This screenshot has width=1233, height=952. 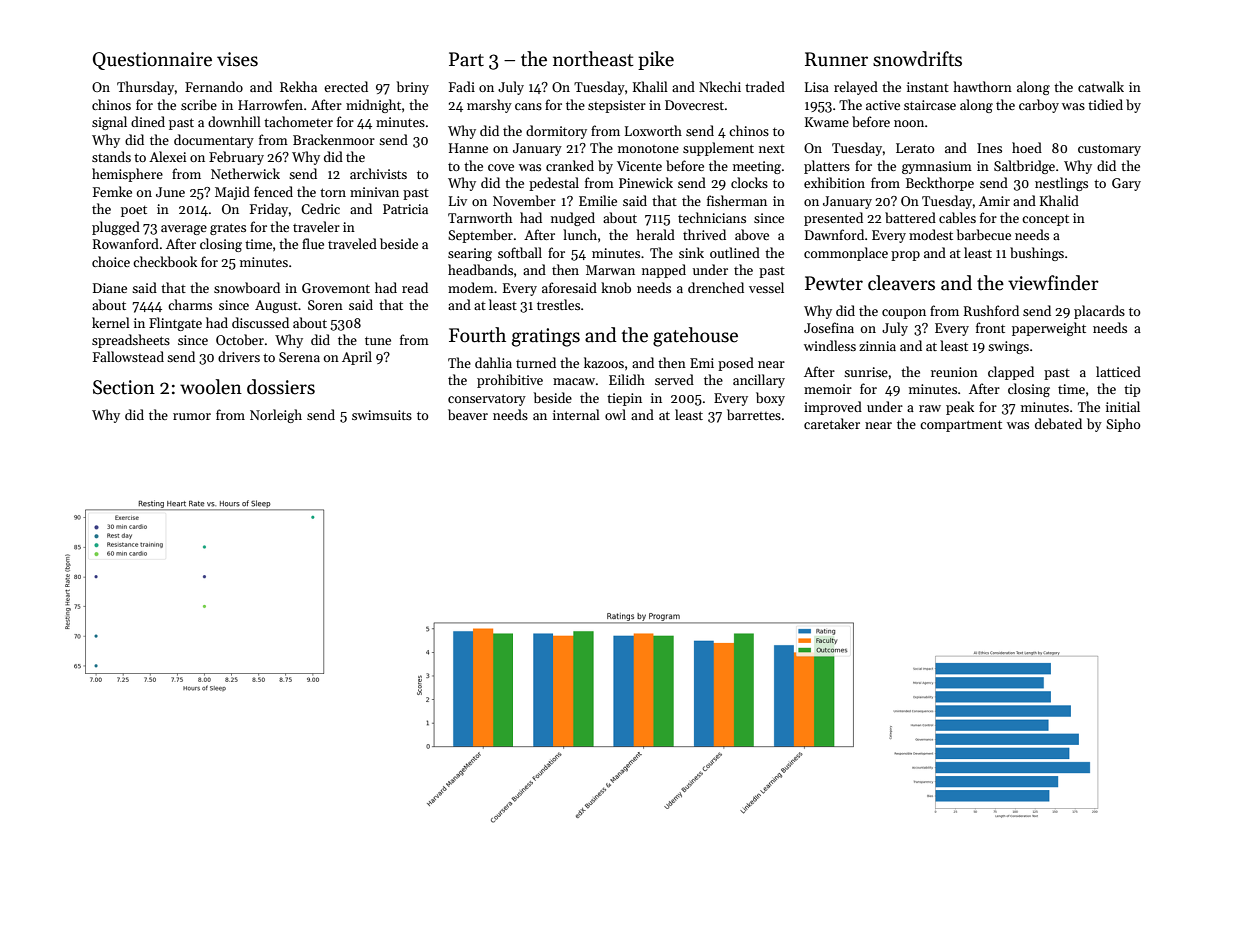 I want to click on cables, so click(x=957, y=217).
